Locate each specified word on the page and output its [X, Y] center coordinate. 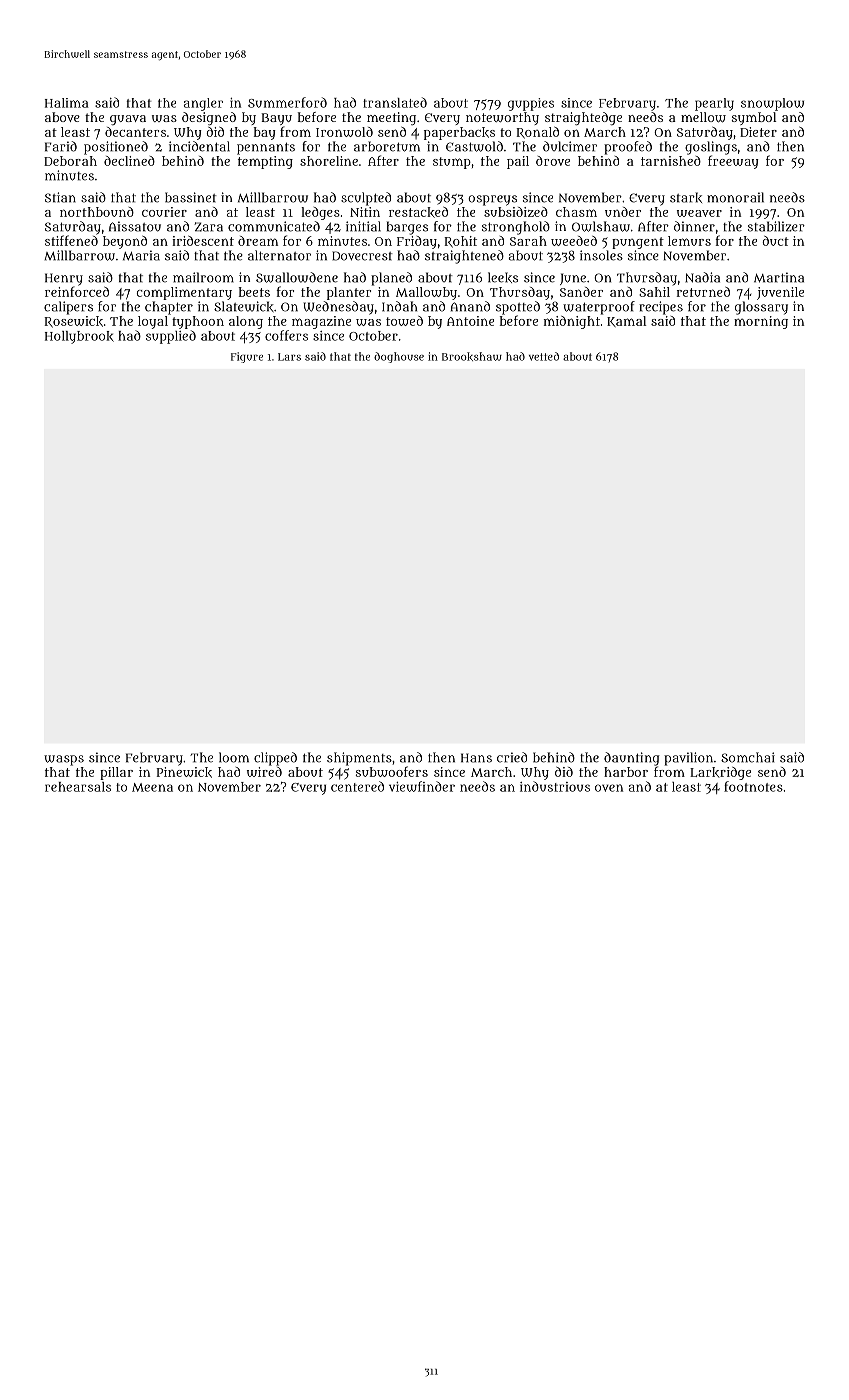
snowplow [772, 104]
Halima [67, 103]
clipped [275, 759]
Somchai [748, 757]
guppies [531, 104]
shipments [359, 759]
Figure [247, 357]
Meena [152, 787]
